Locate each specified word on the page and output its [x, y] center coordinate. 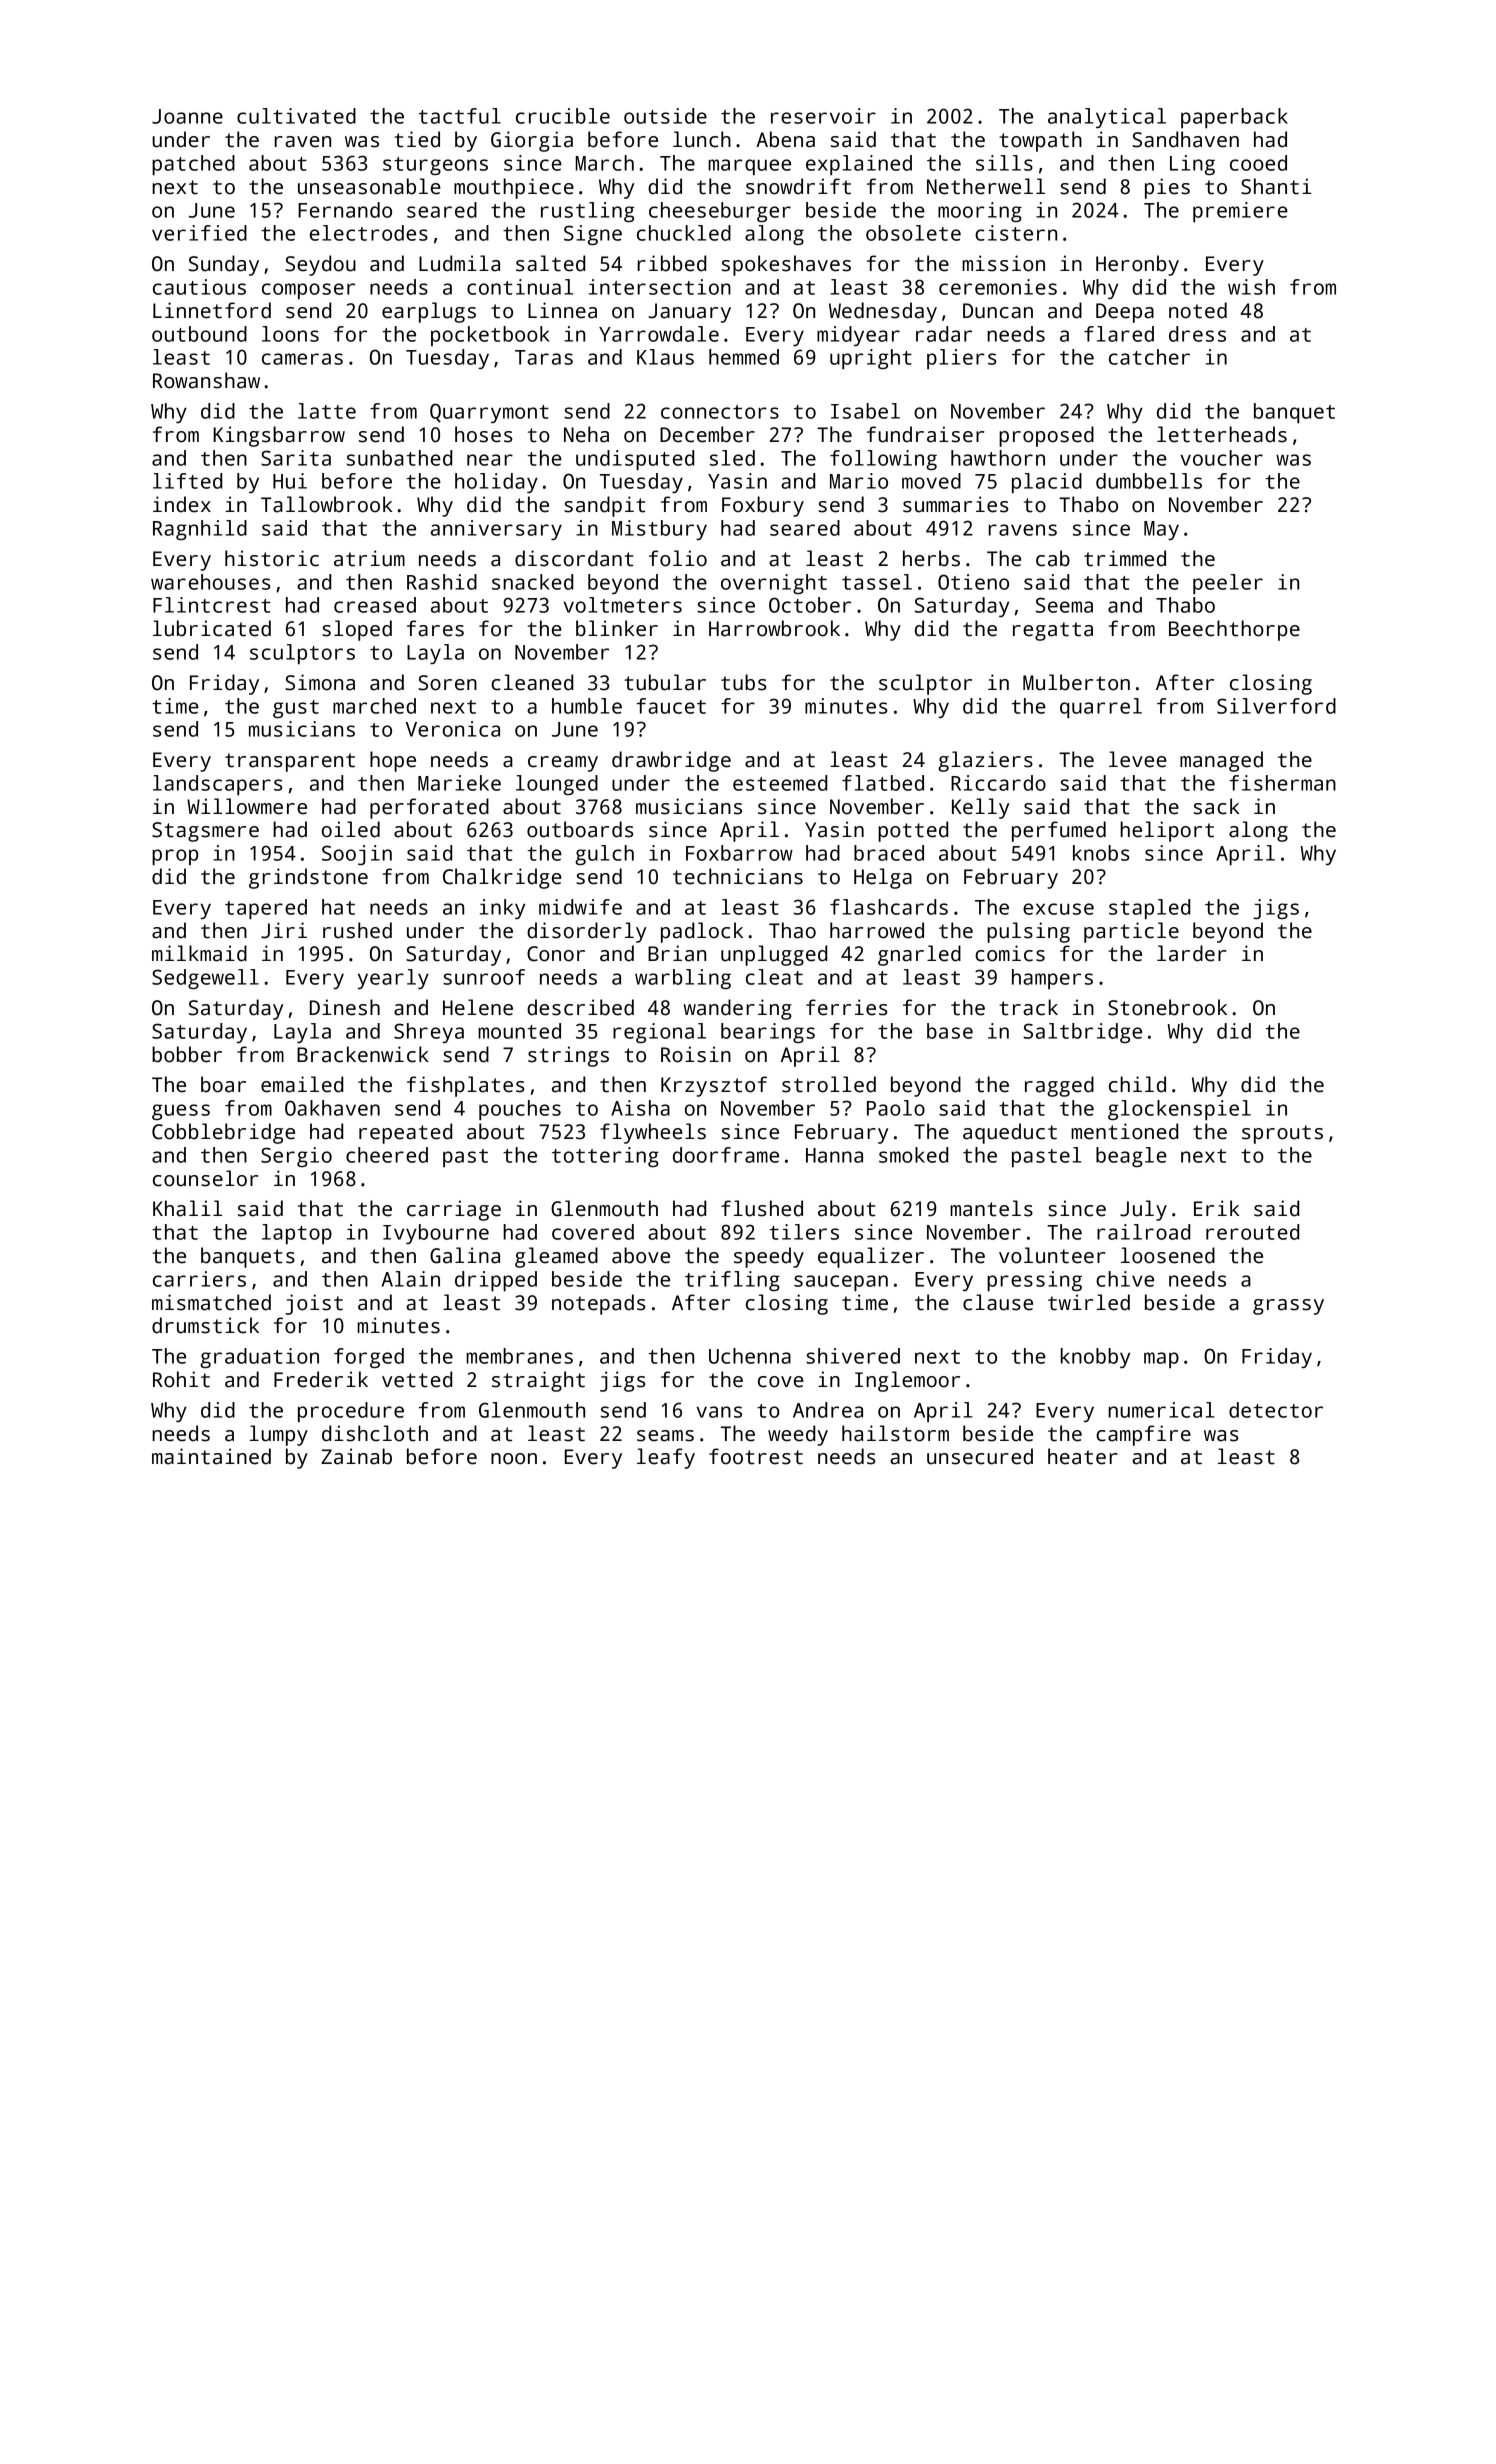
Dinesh [345, 1007]
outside [665, 116]
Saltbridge [1082, 1033]
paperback [1234, 118]
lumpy [279, 1435]
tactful [459, 116]
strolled [829, 1084]
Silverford [1276, 706]
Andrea [828, 1410]
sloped [357, 630]
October [810, 605]
